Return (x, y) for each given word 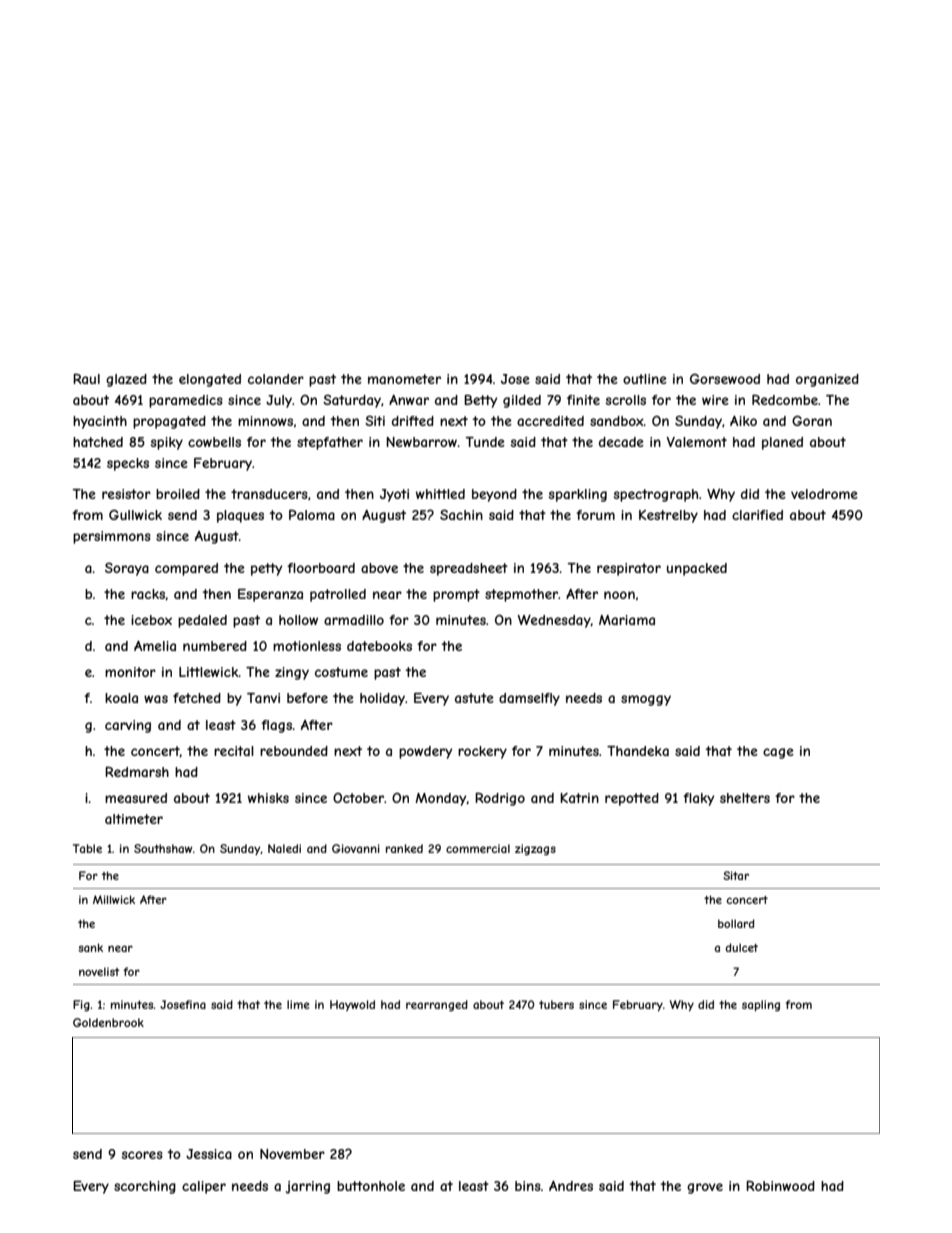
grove (705, 1188)
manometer (404, 379)
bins (528, 1186)
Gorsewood (725, 378)
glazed (126, 380)
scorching (145, 1187)
